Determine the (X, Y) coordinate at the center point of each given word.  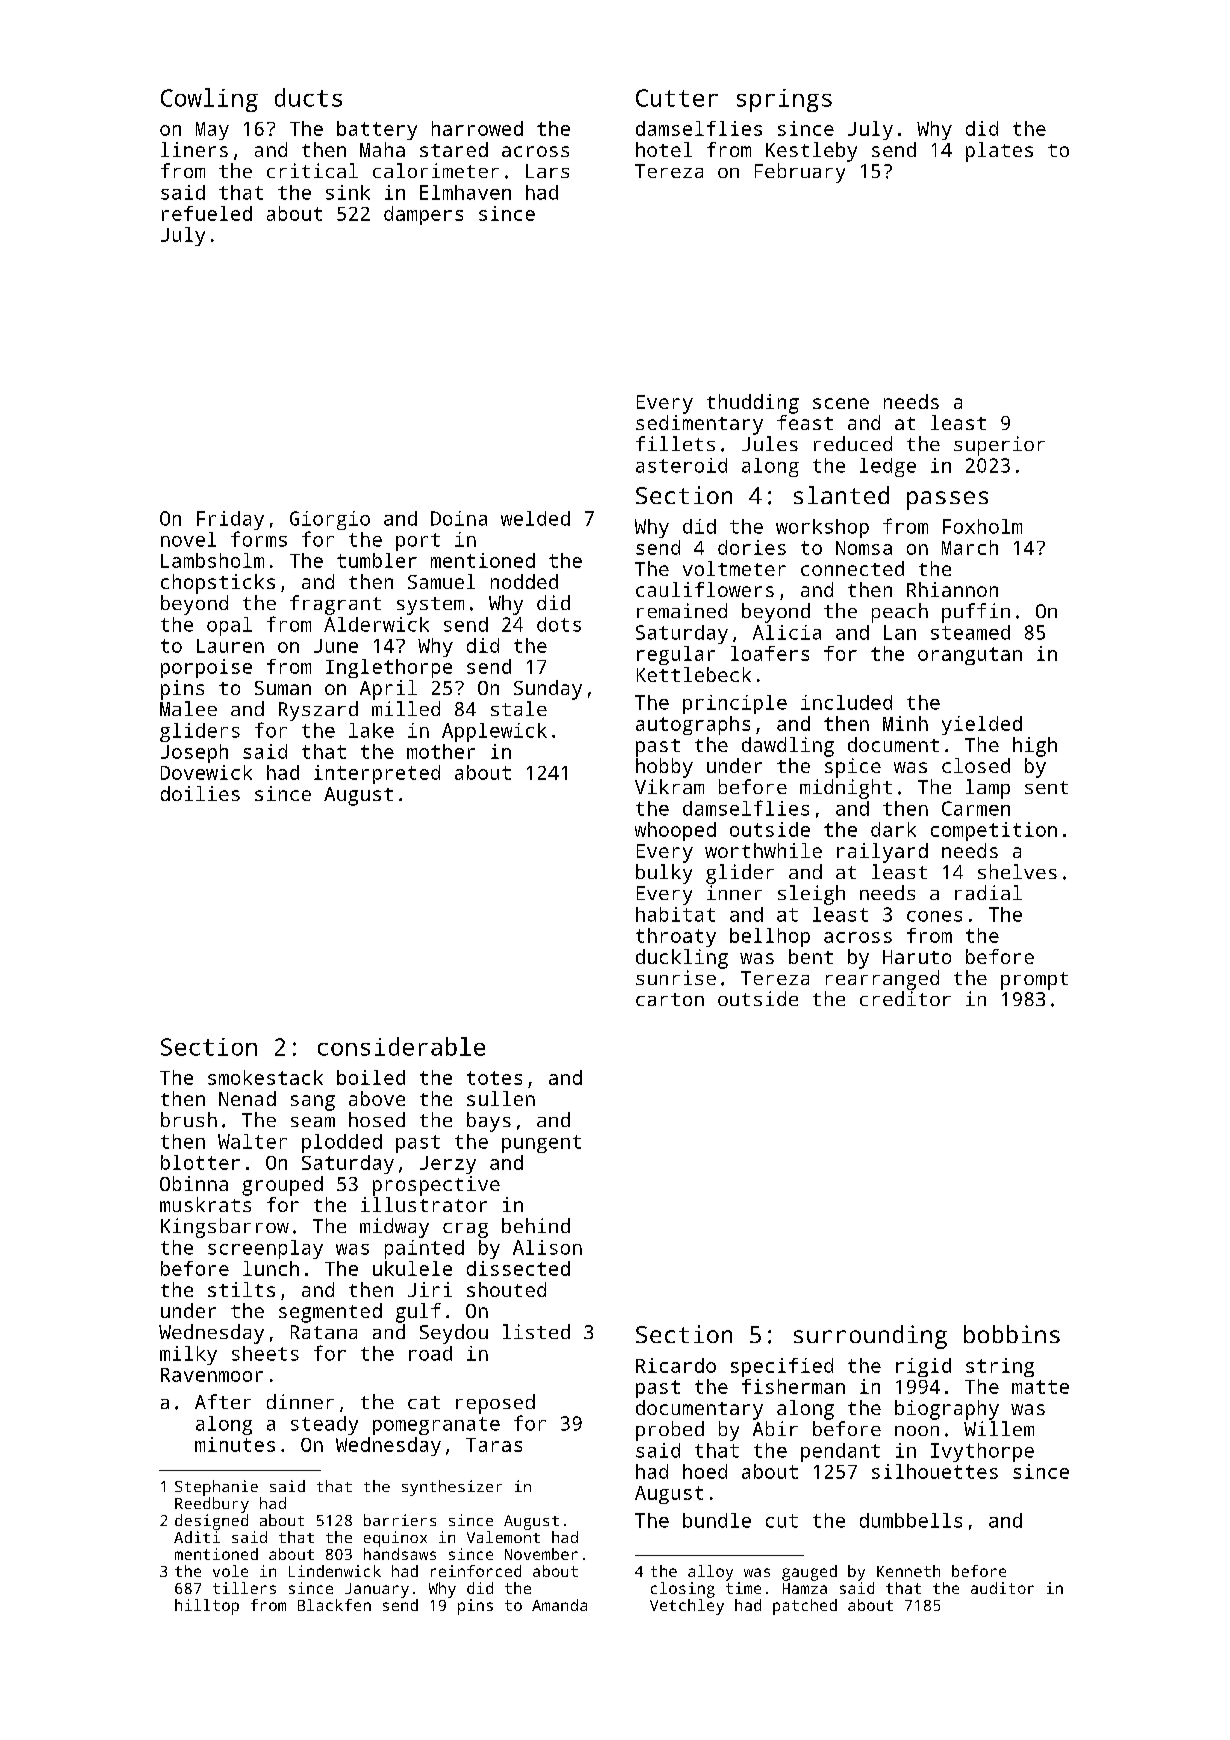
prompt (1034, 981)
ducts (308, 97)
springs (784, 100)
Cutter (677, 98)
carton (670, 999)
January (377, 1590)
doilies (200, 793)
